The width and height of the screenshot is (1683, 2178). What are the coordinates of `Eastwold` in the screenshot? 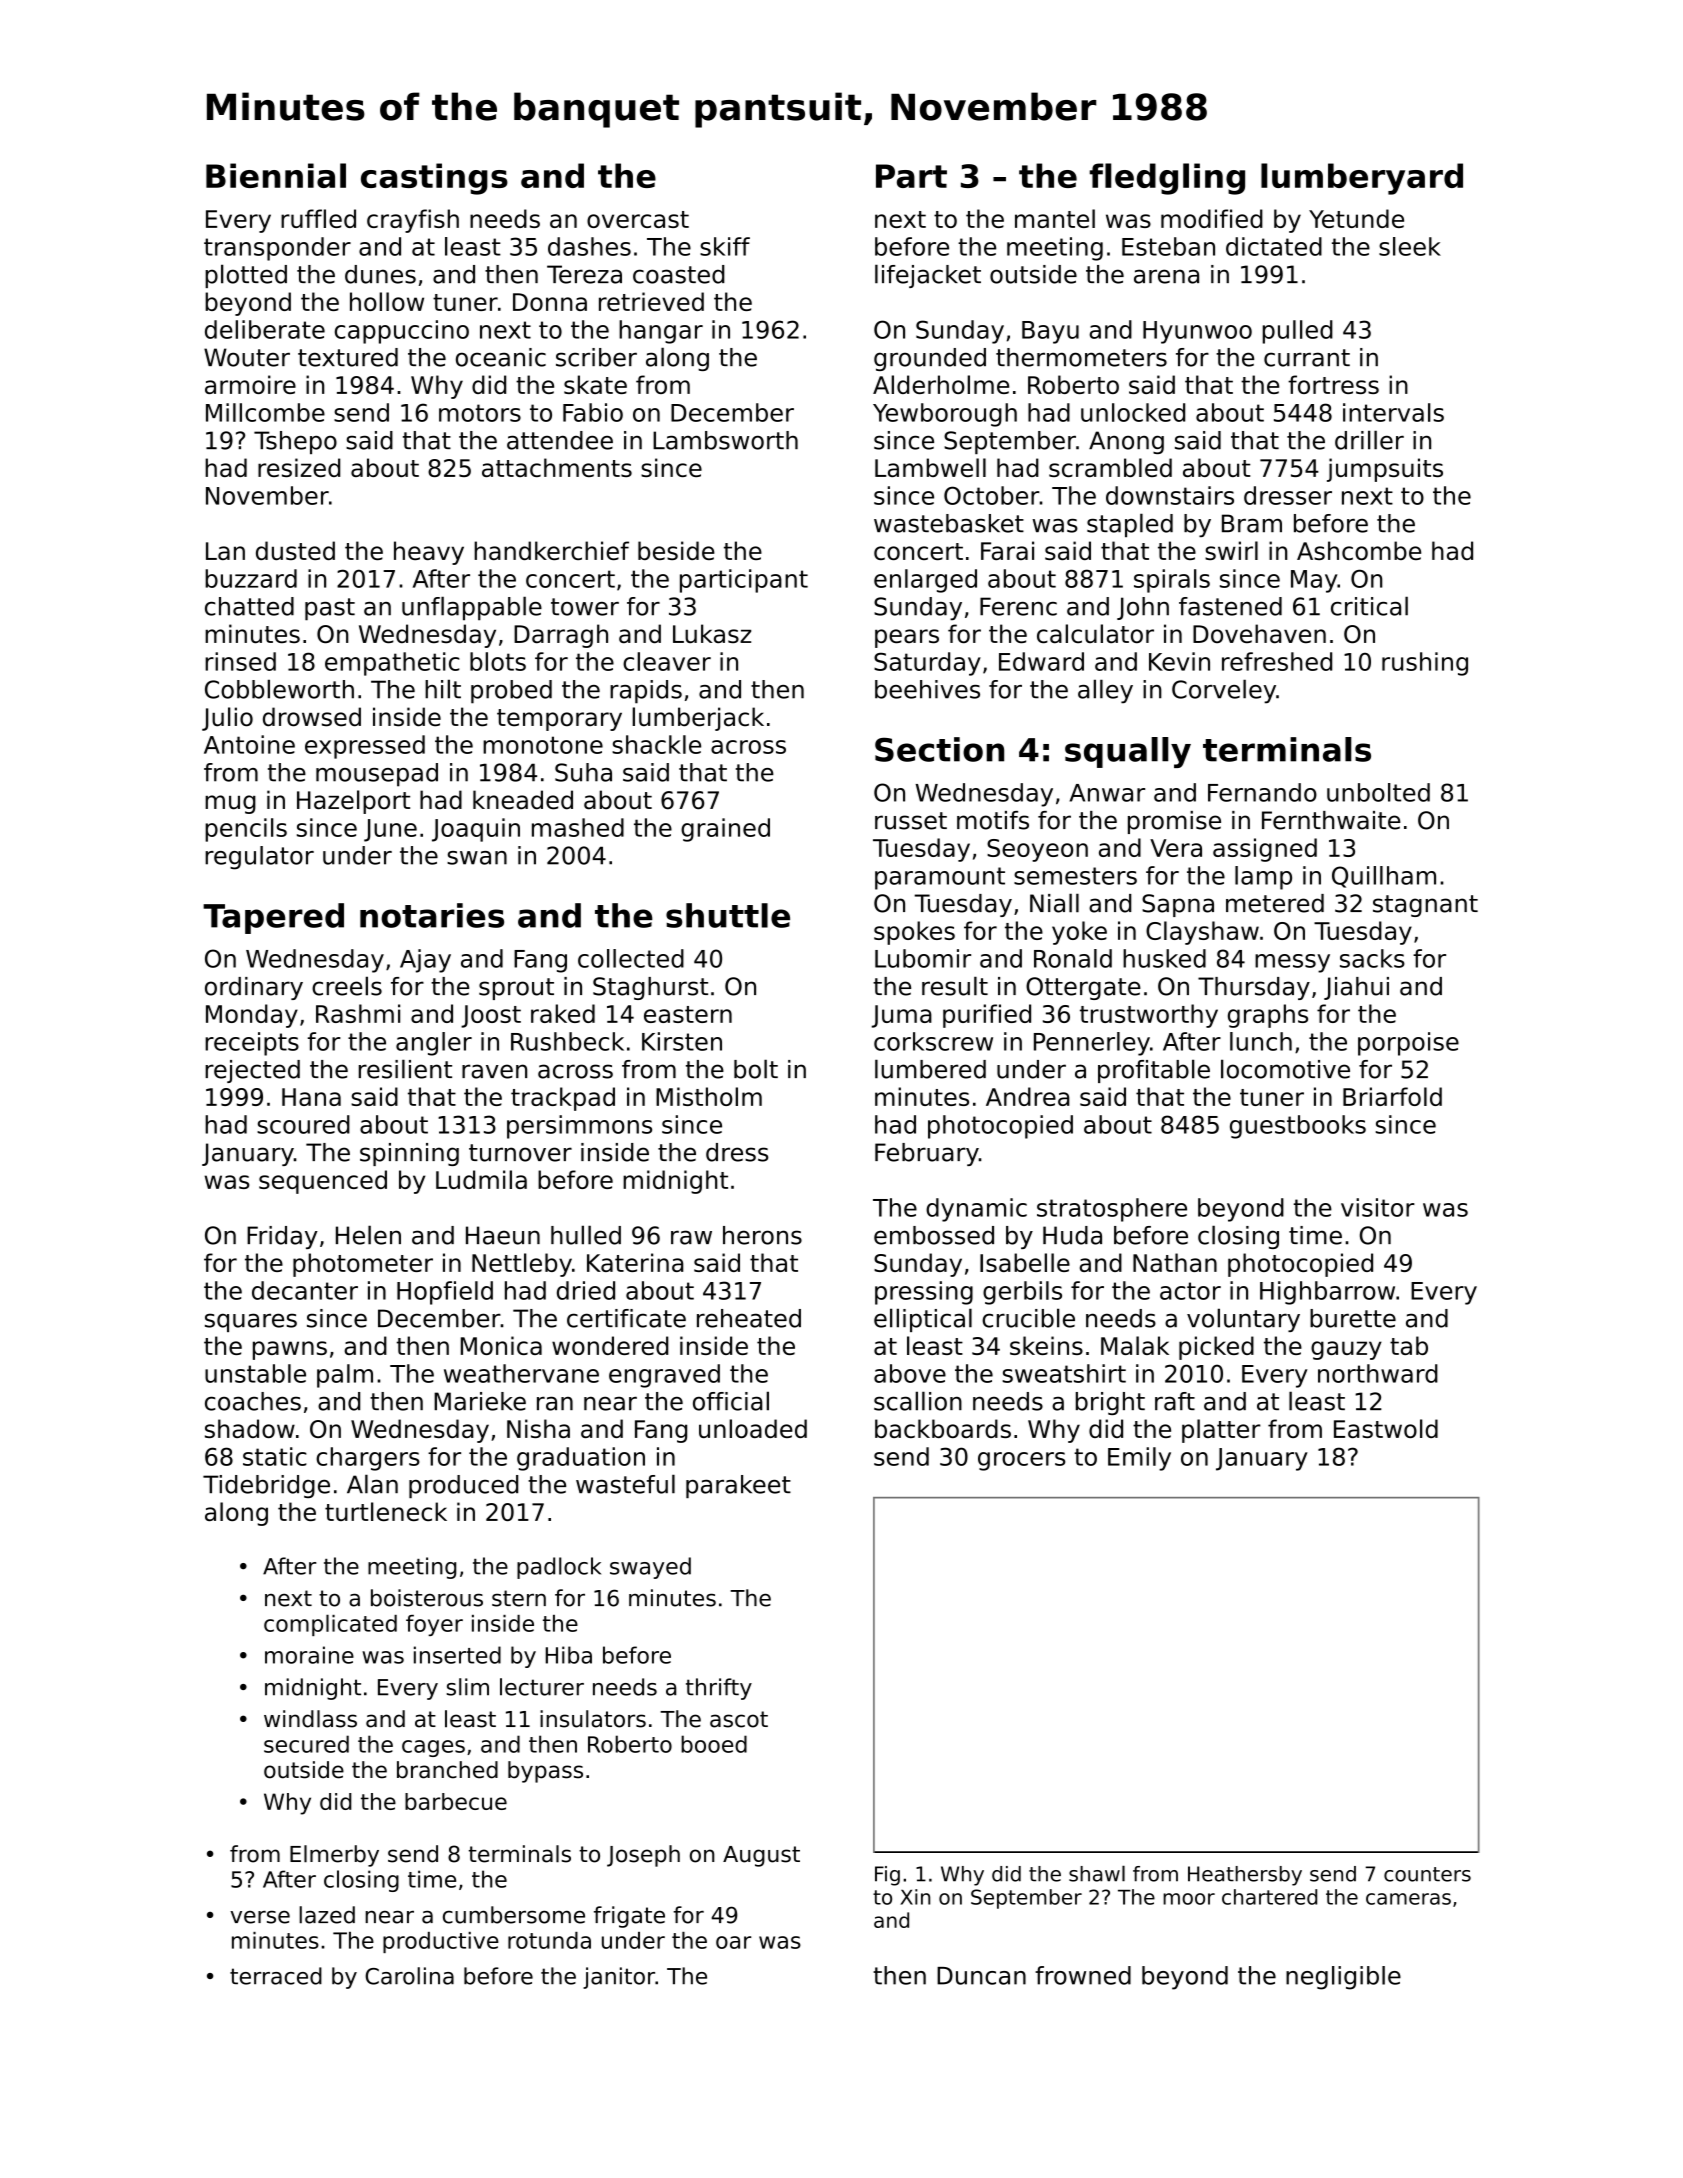 It's located at (1386, 1428).
